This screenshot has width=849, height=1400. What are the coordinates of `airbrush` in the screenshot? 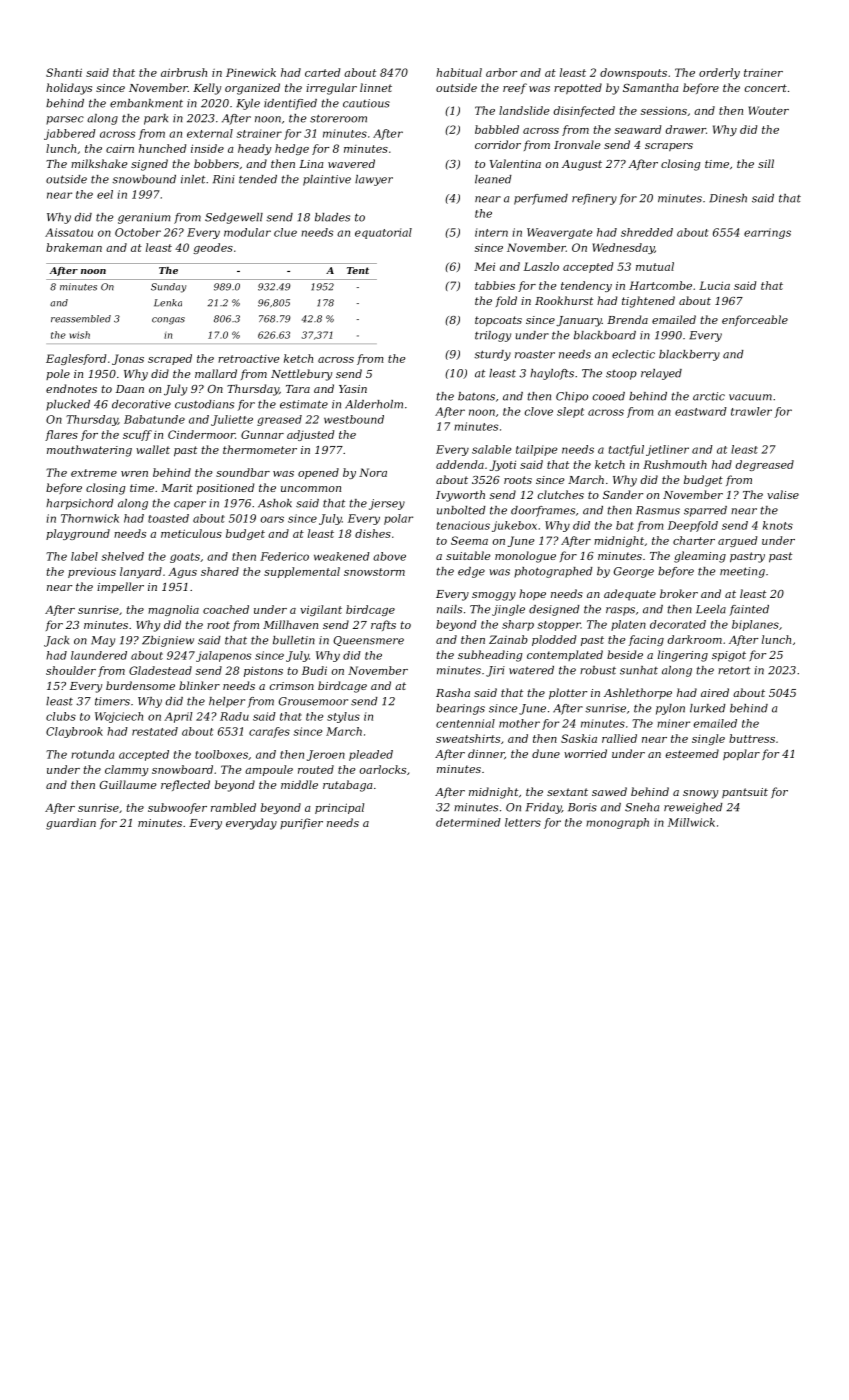 It's located at (184, 72).
